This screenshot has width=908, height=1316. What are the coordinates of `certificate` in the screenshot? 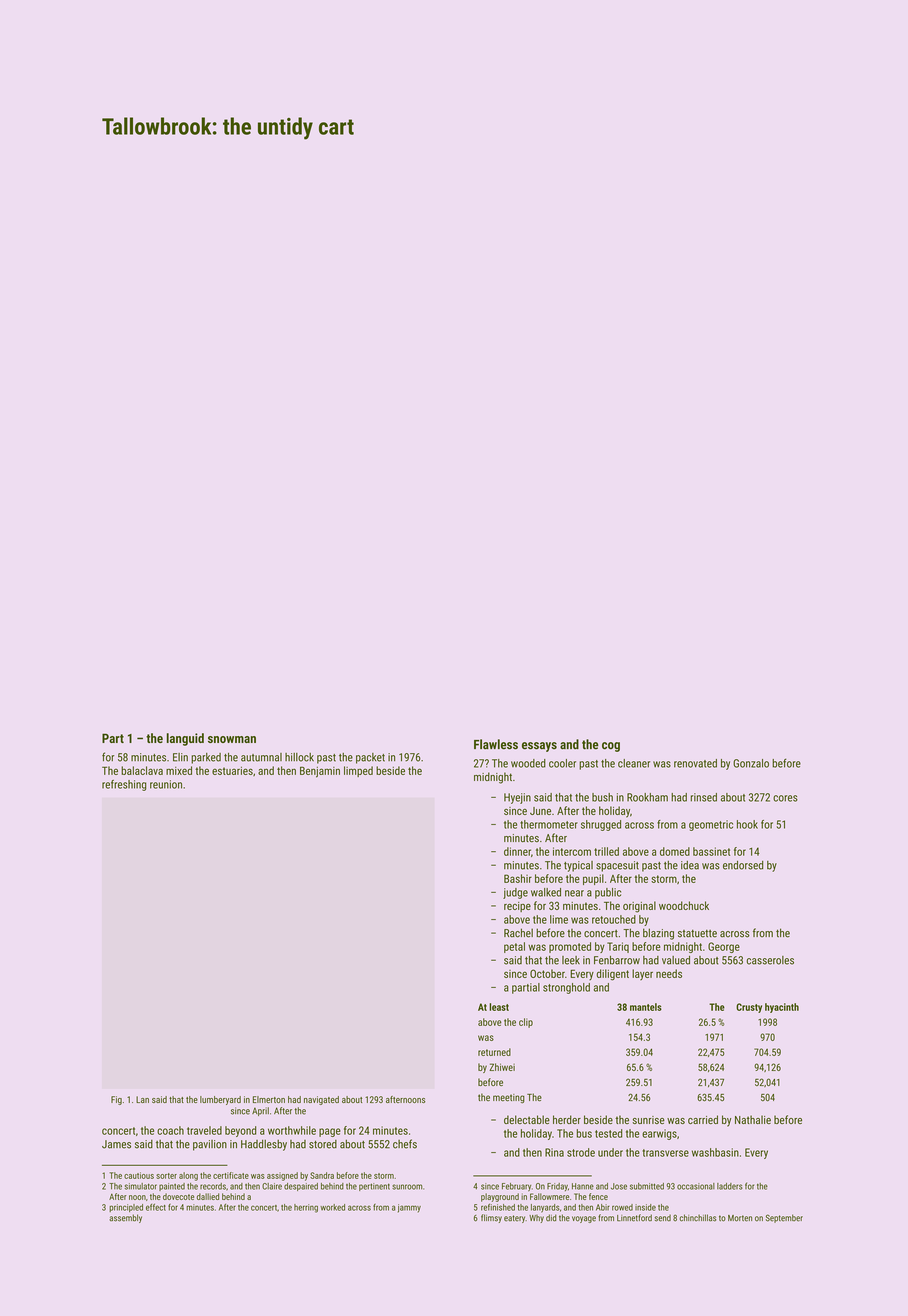 It's located at (231, 1175).
